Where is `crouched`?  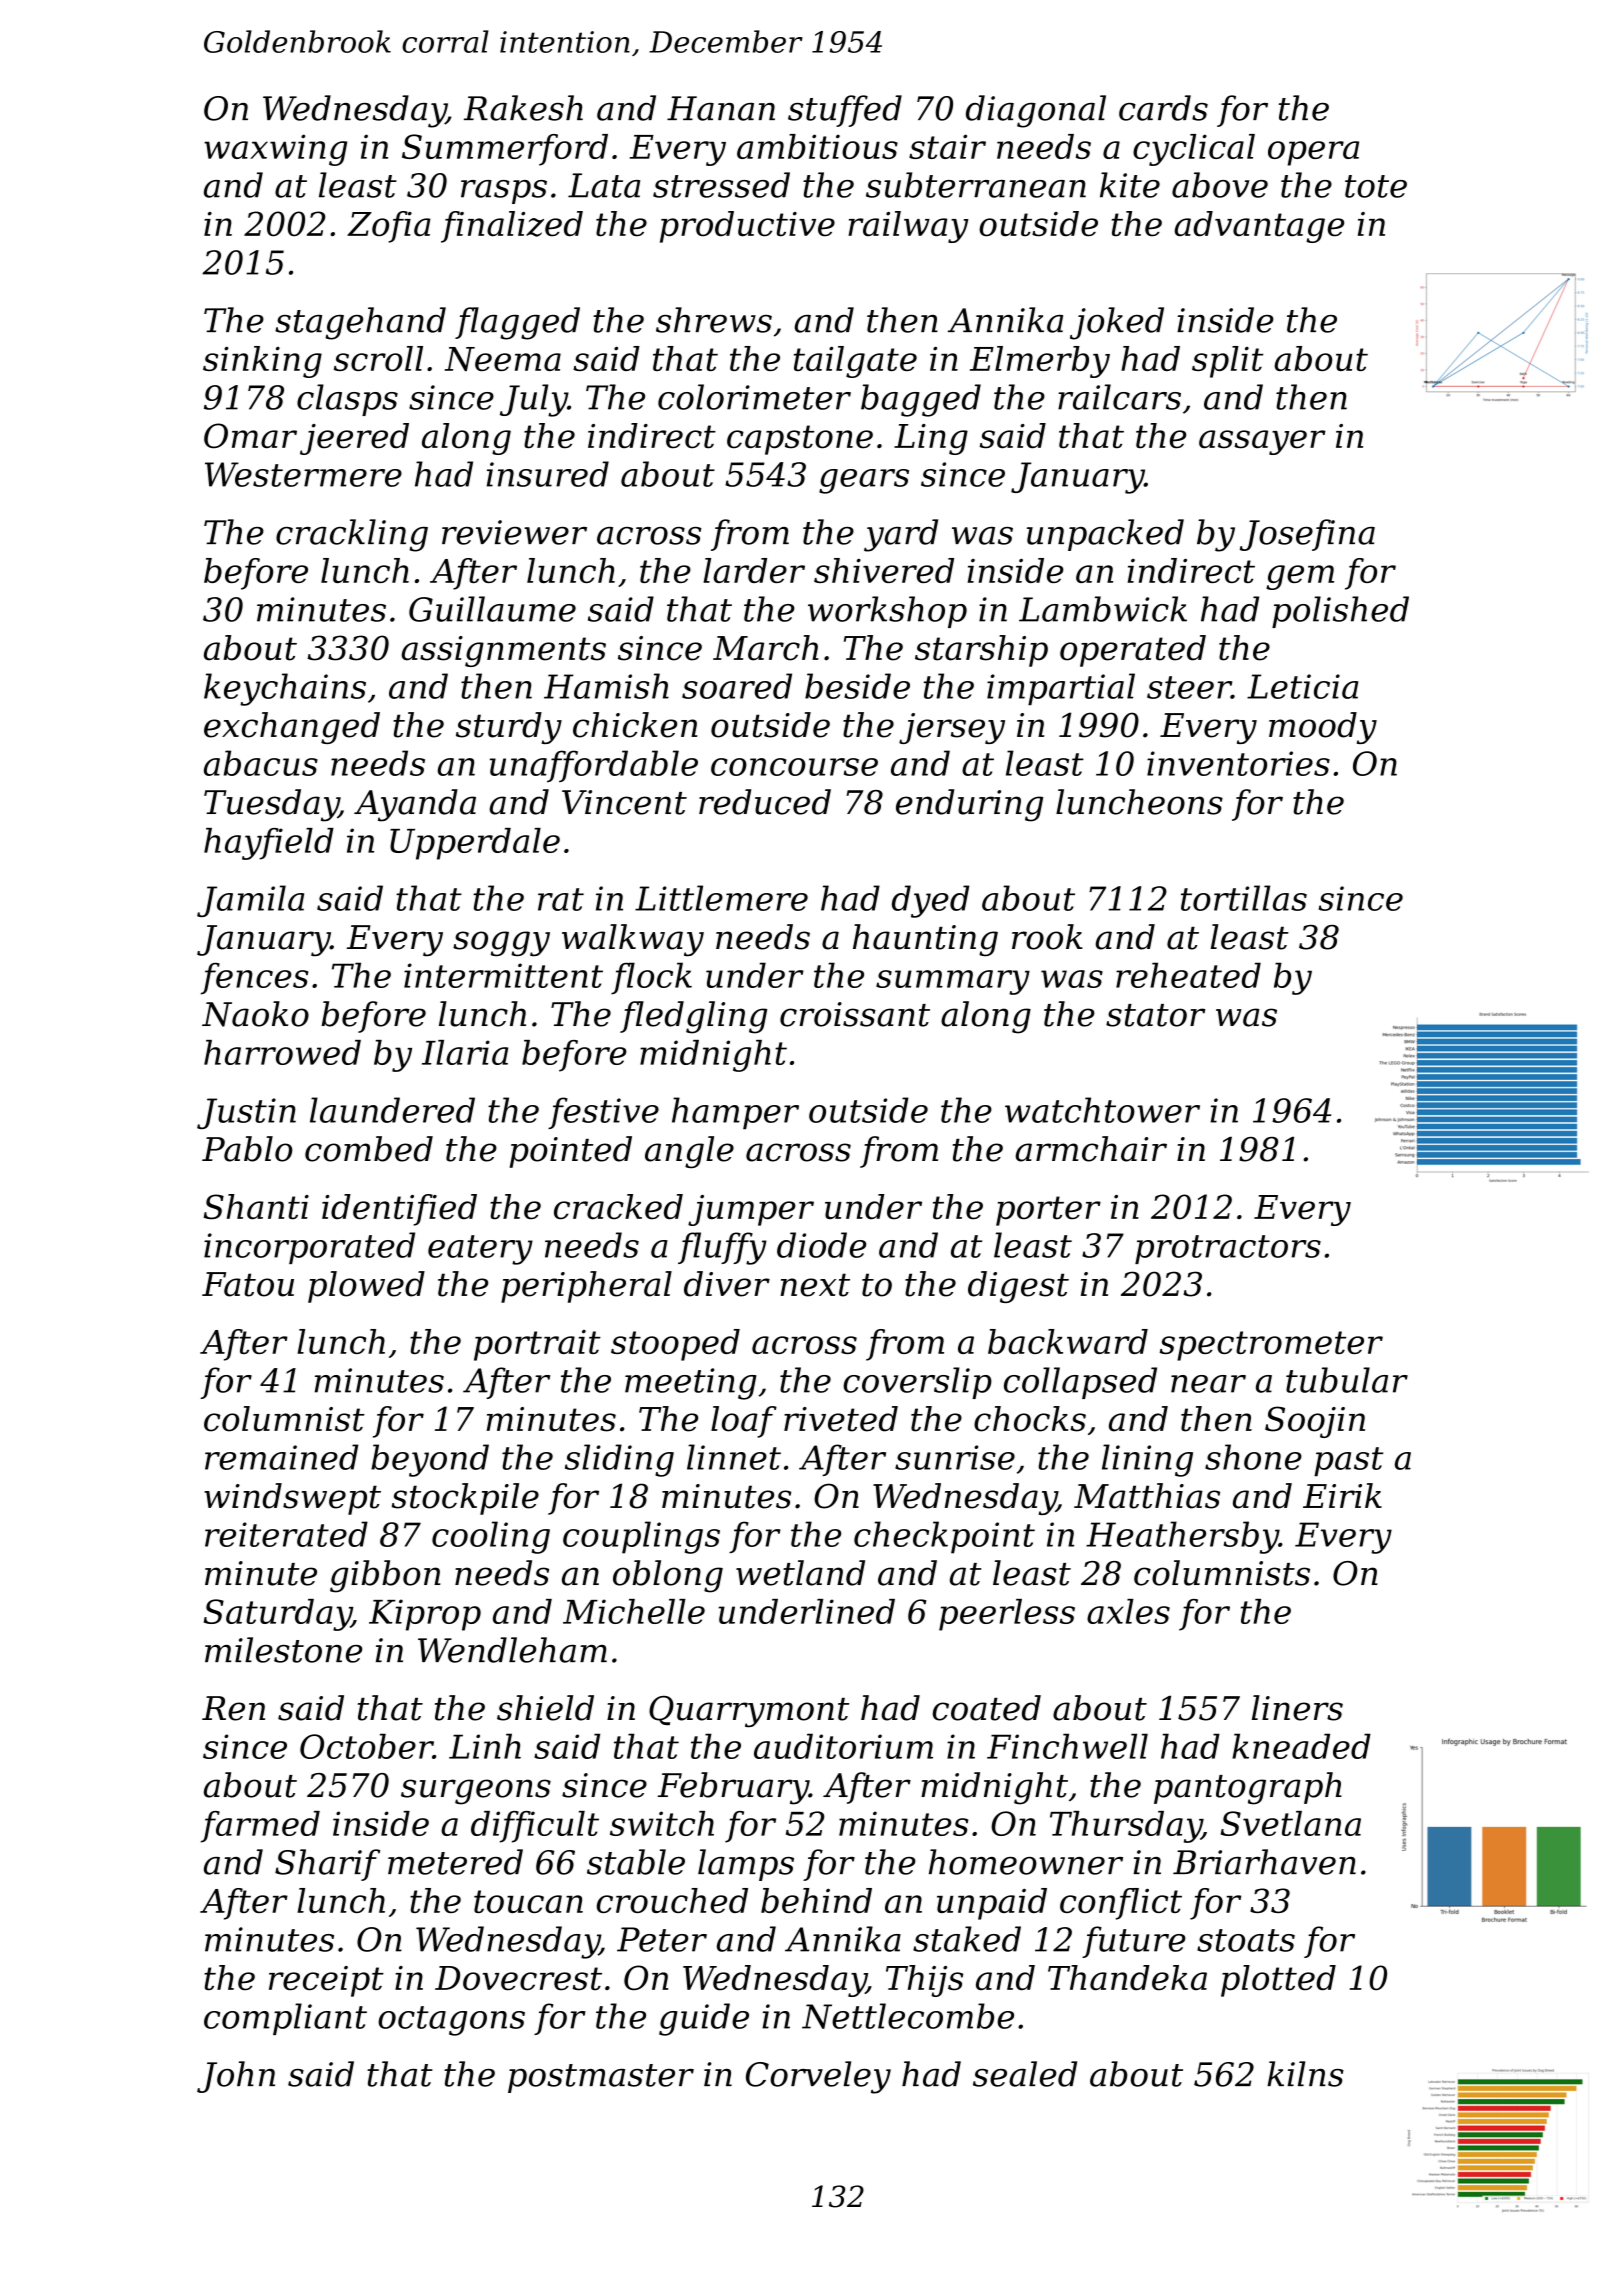 crouched is located at coordinates (672, 1900).
